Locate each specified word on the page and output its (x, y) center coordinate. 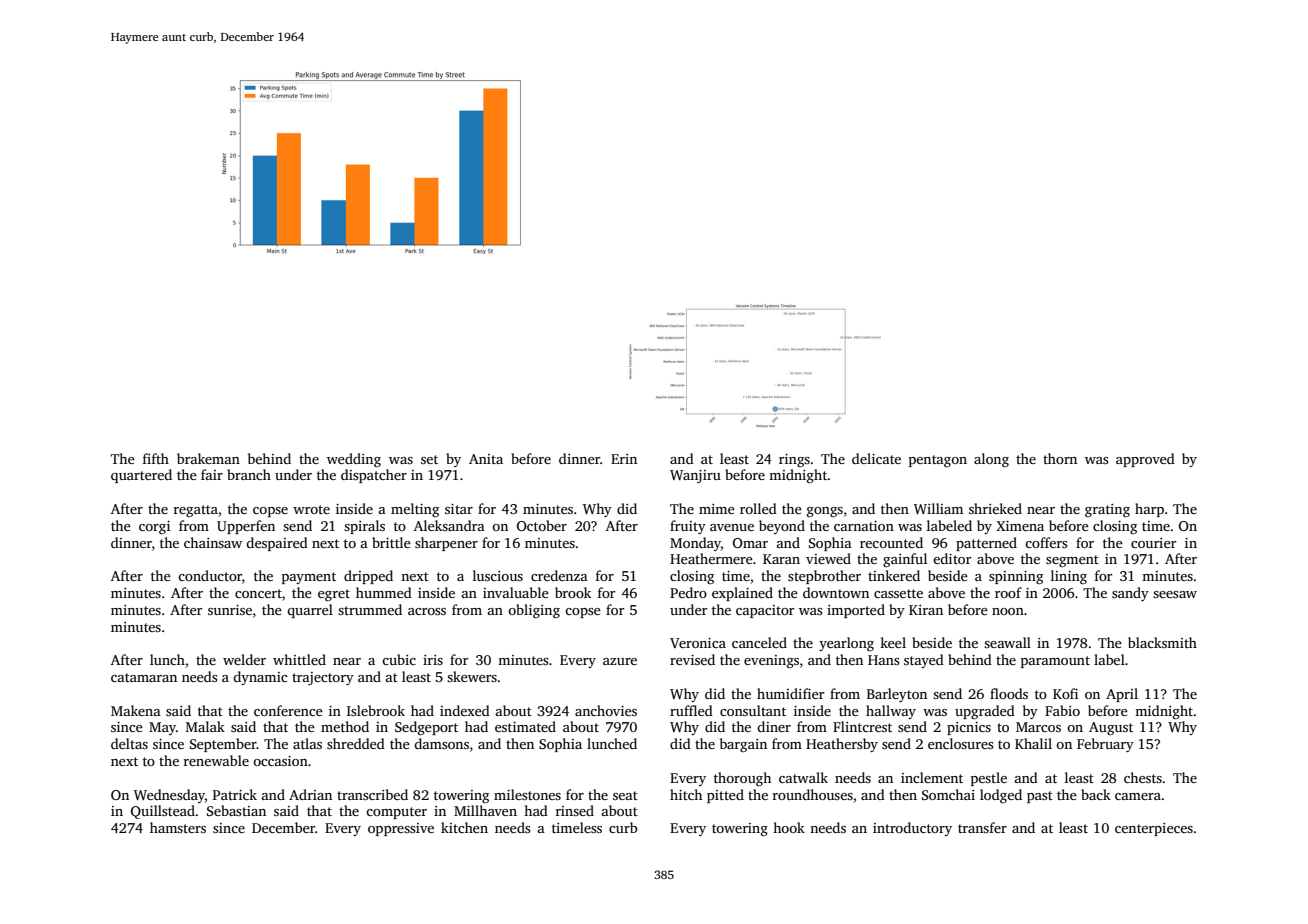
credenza (559, 575)
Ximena (1020, 526)
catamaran (144, 677)
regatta (196, 511)
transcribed (372, 794)
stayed (924, 661)
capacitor (765, 611)
